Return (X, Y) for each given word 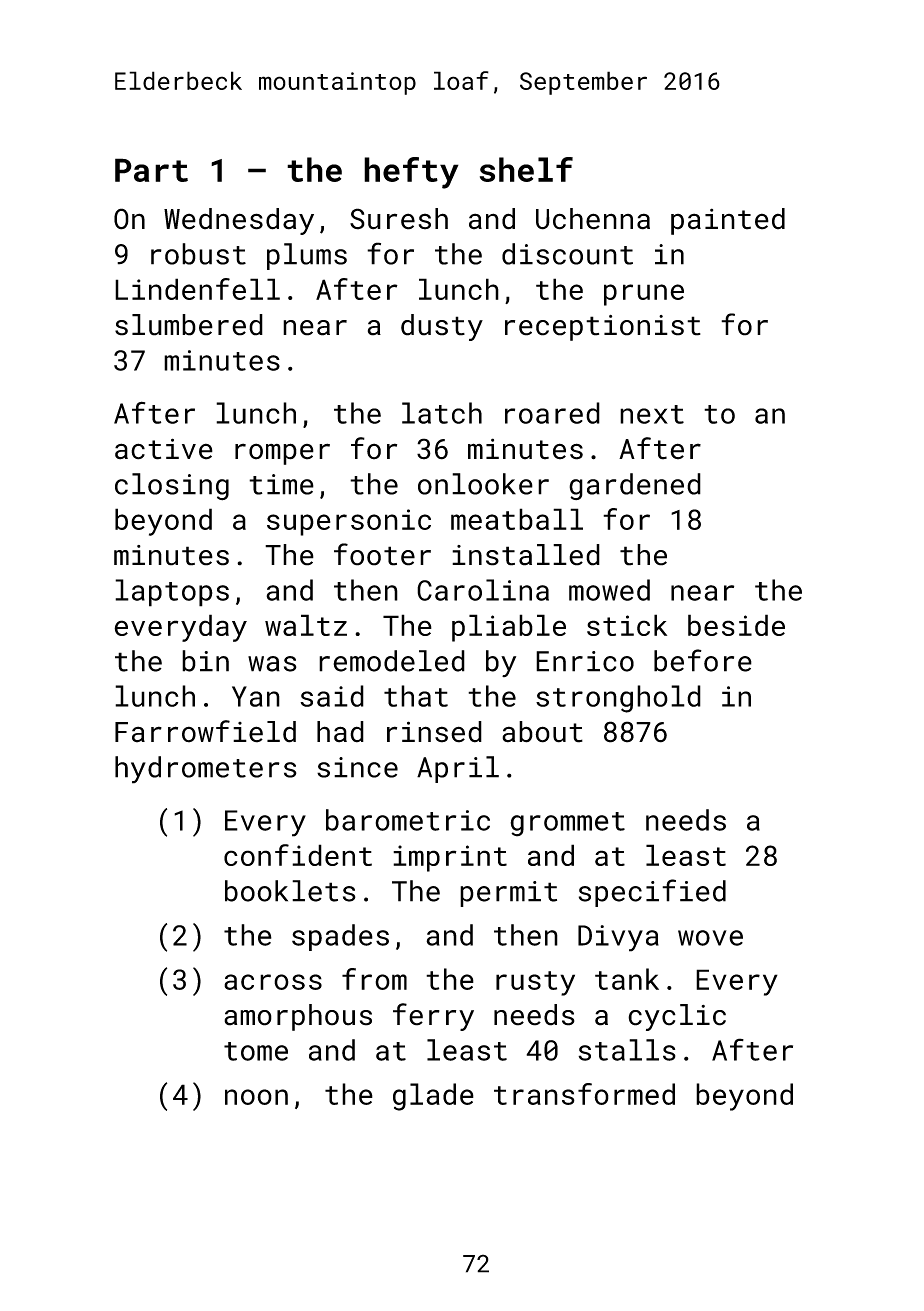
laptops (172, 593)
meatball (517, 519)
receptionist (603, 328)
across (273, 982)
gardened (635, 486)
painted (728, 221)
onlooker (483, 484)
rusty (535, 983)
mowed (609, 590)
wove (710, 938)
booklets (290, 891)
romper (282, 454)
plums (307, 256)
